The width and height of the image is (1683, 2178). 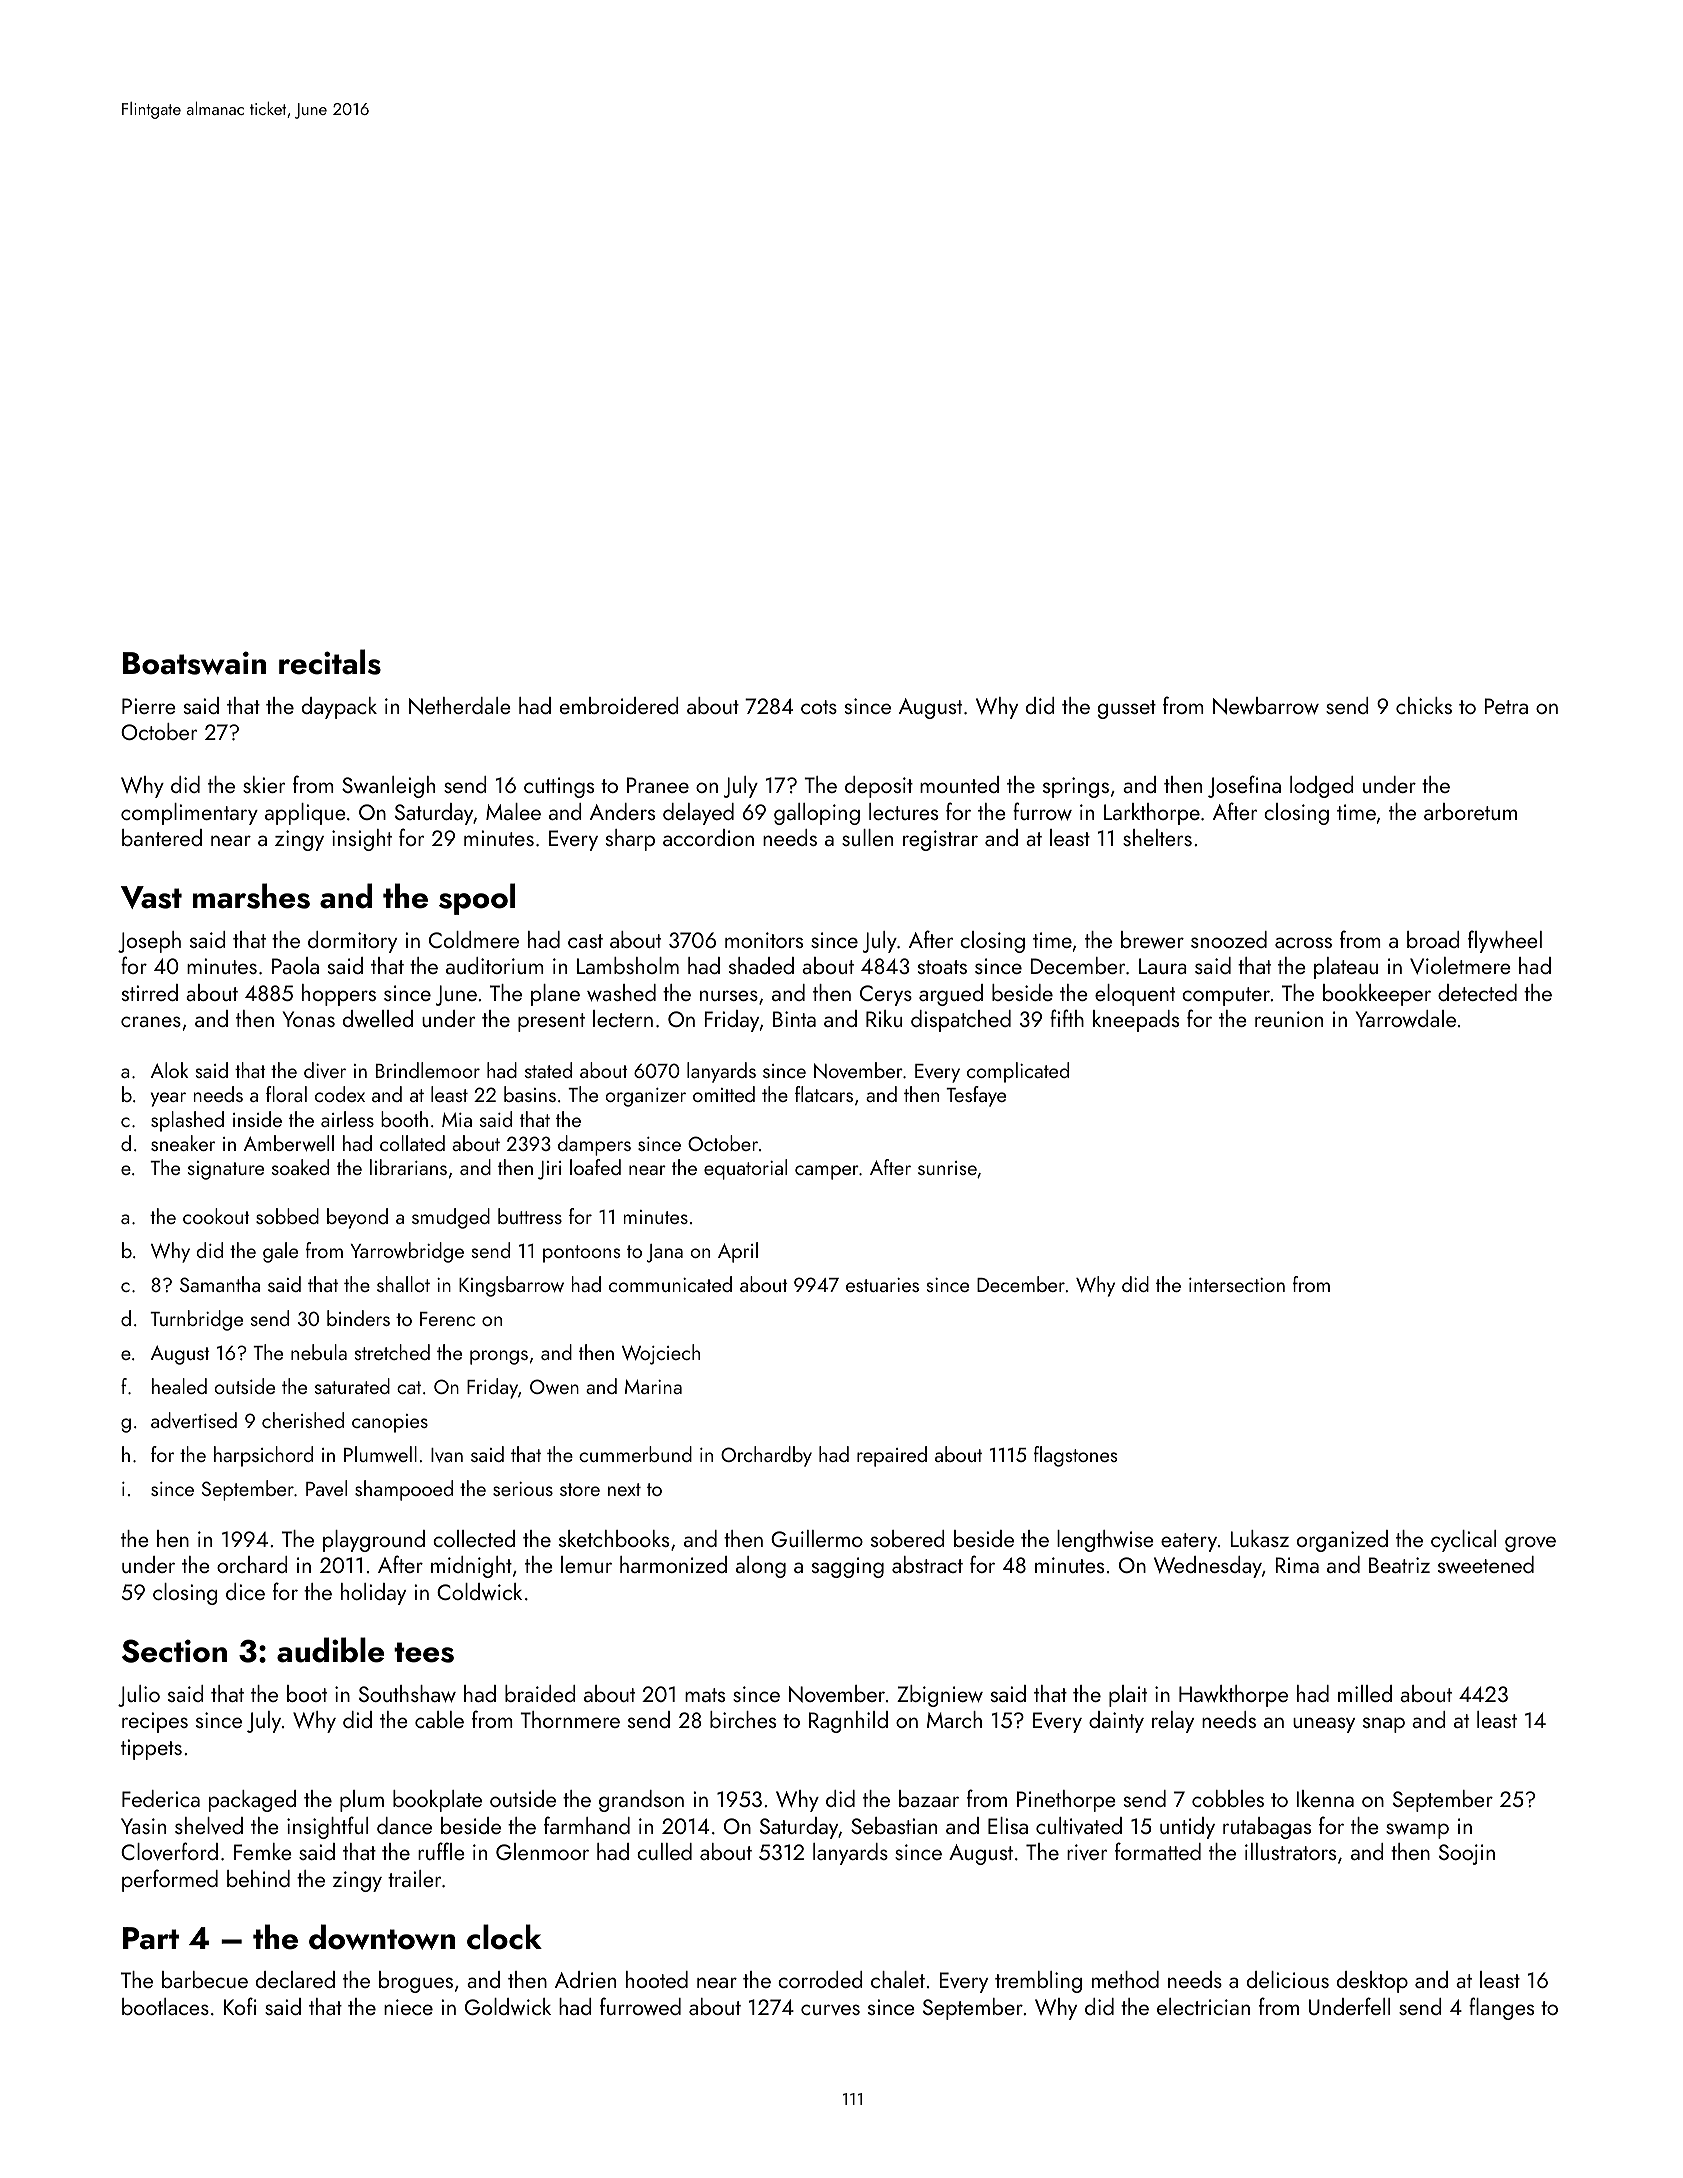 What do you see at coordinates (661, 1354) in the image?
I see `Wojciech` at bounding box center [661, 1354].
